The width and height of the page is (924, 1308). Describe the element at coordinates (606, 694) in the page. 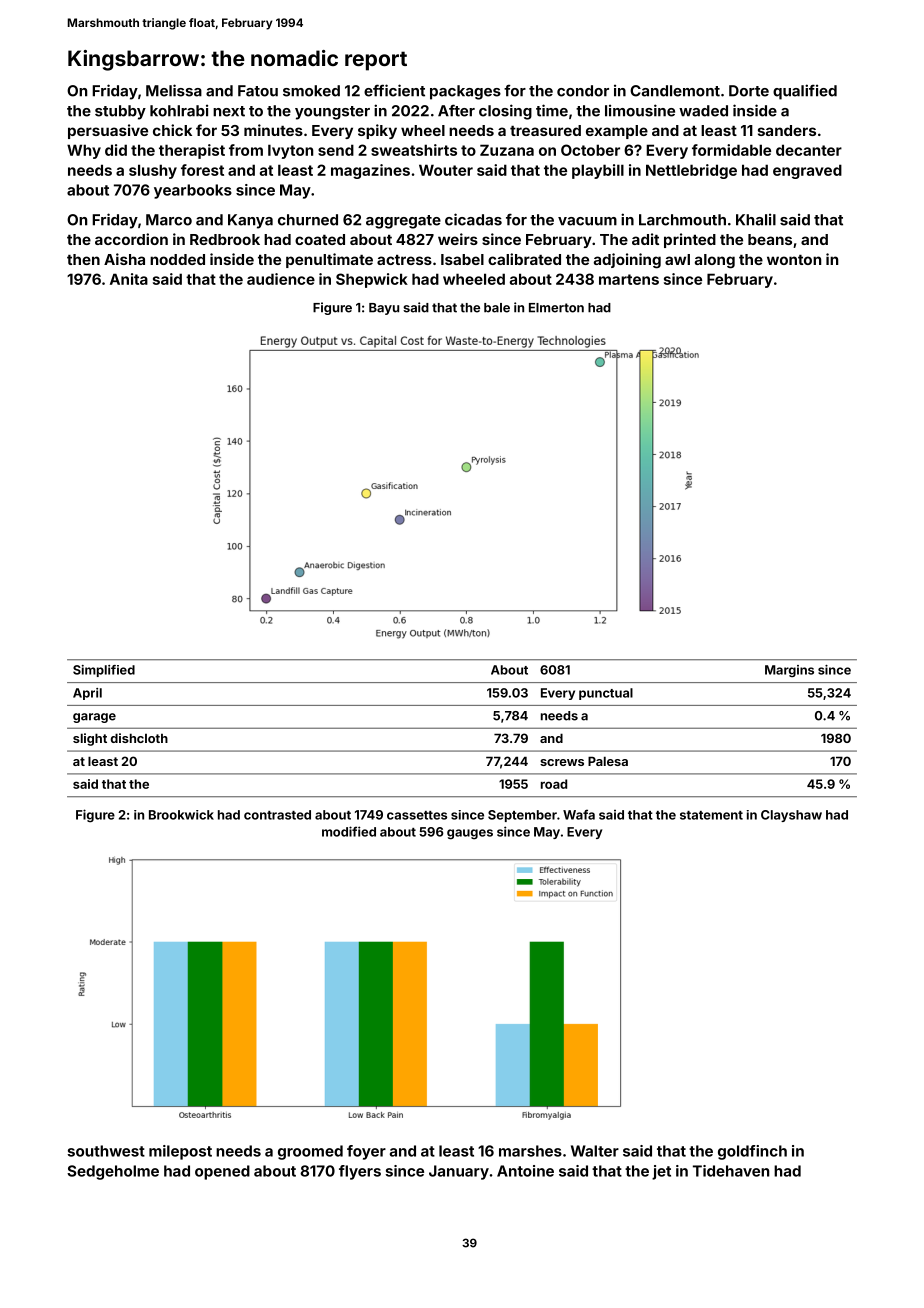

I see `punctual` at that location.
